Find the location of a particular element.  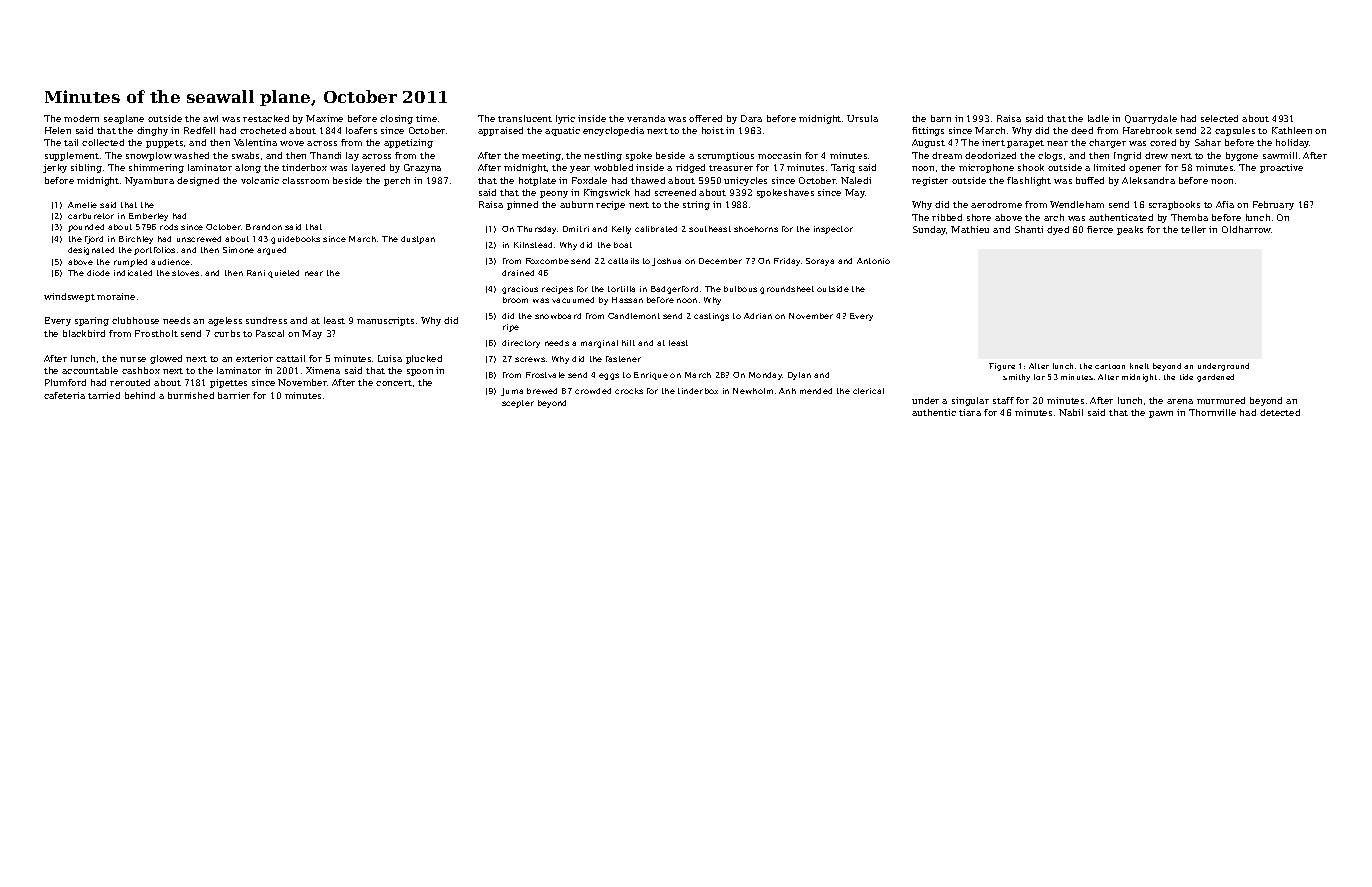

knelt is located at coordinates (1139, 366).
